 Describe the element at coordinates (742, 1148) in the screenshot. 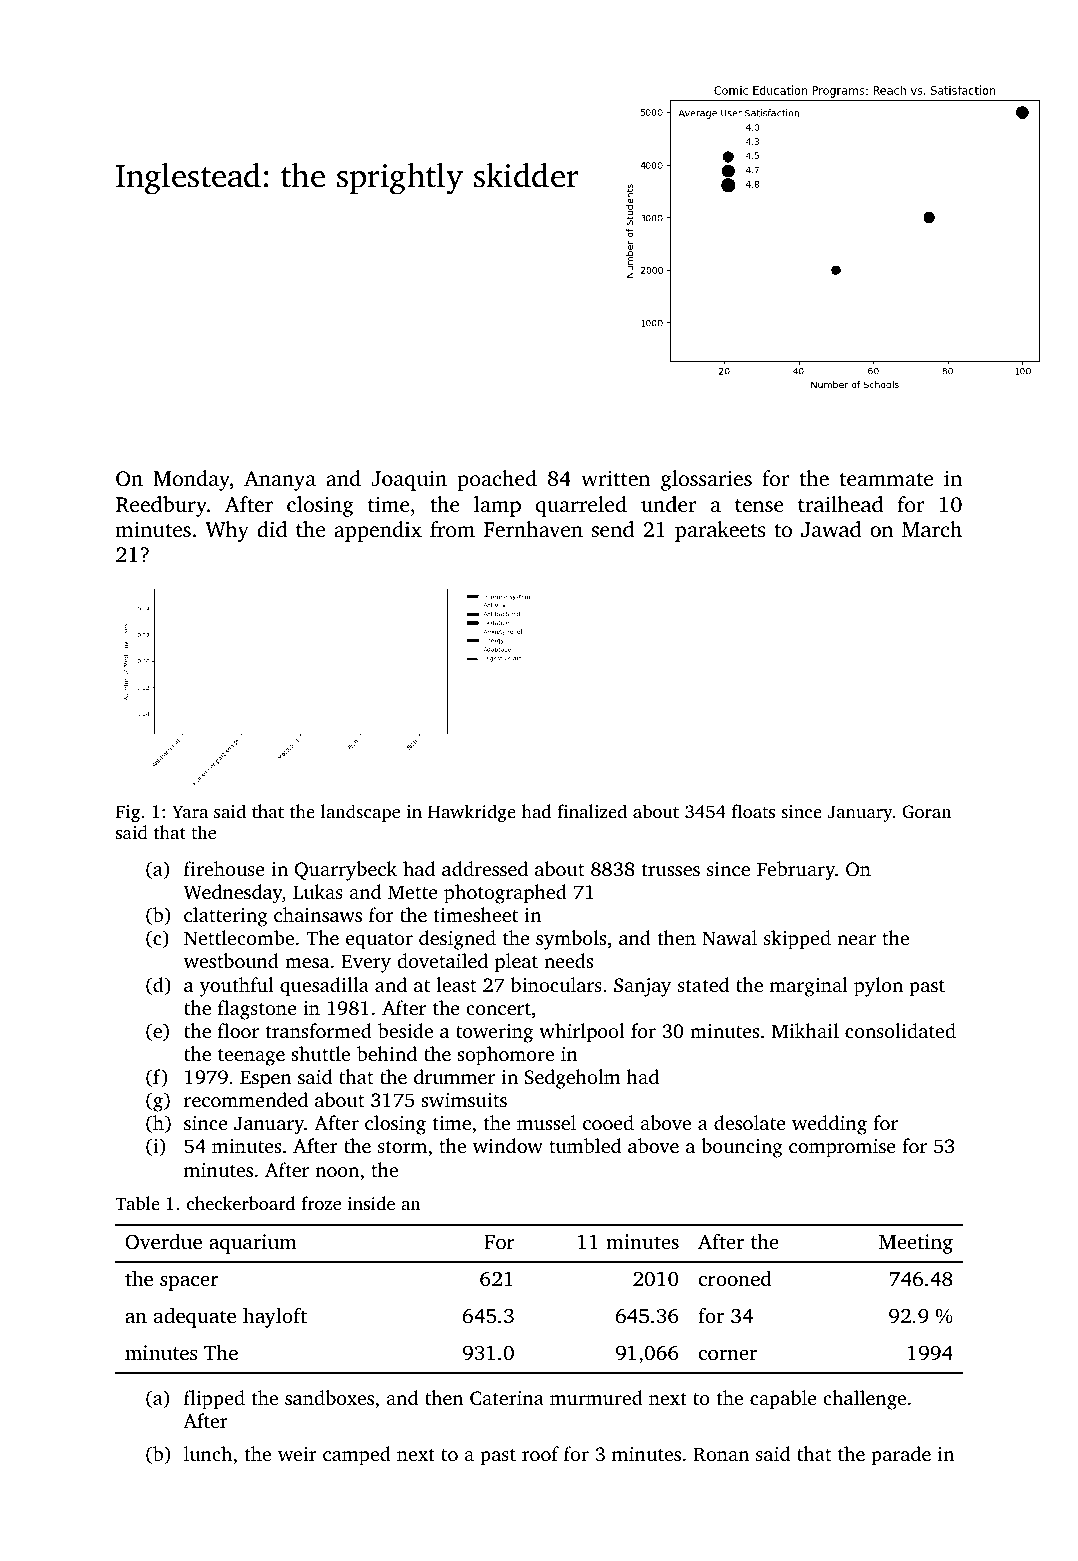

I see `bouncing` at that location.
